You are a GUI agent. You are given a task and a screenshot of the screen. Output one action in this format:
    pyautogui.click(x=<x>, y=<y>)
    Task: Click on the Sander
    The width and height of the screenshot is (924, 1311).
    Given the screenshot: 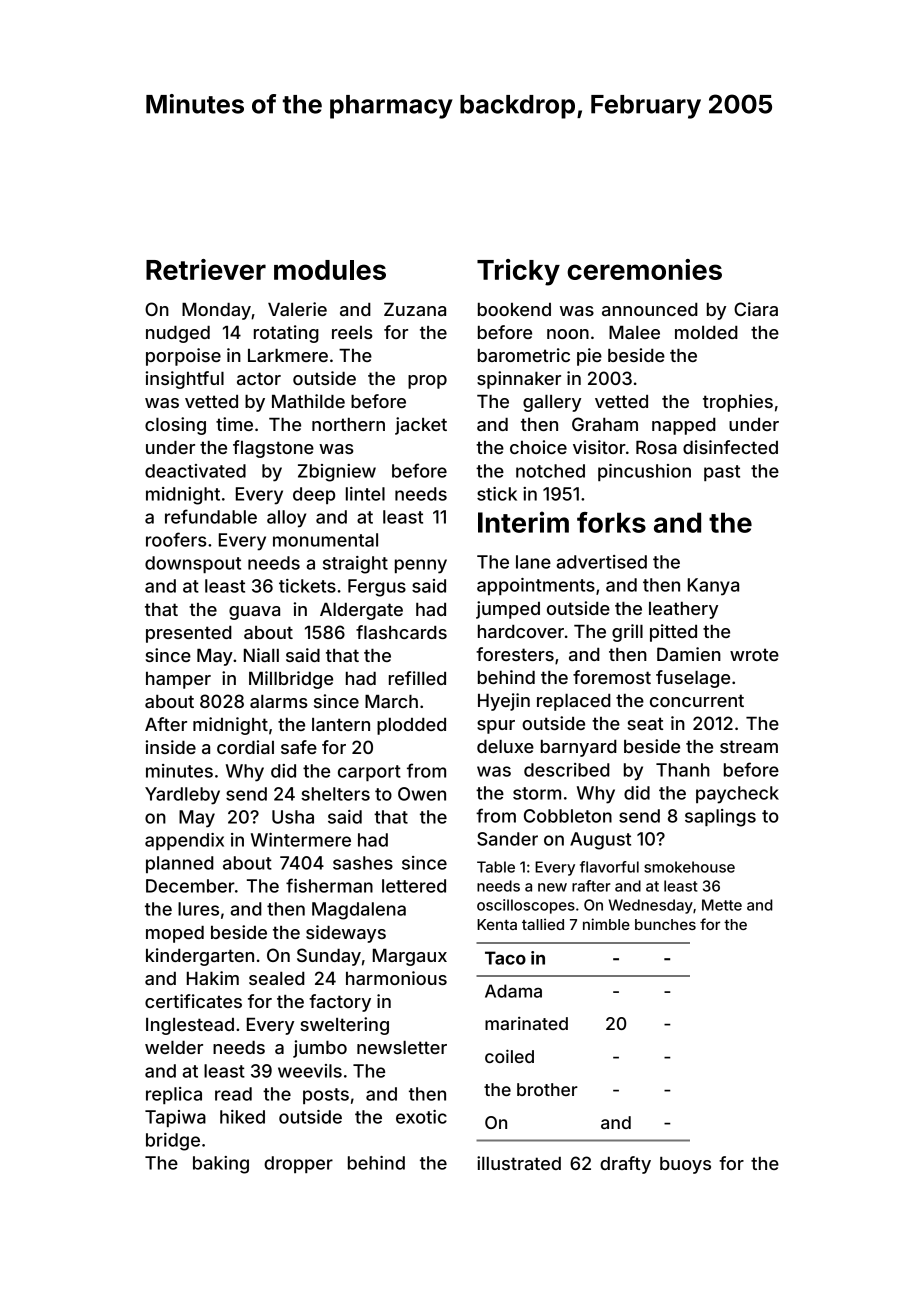 What is the action you would take?
    pyautogui.click(x=507, y=839)
